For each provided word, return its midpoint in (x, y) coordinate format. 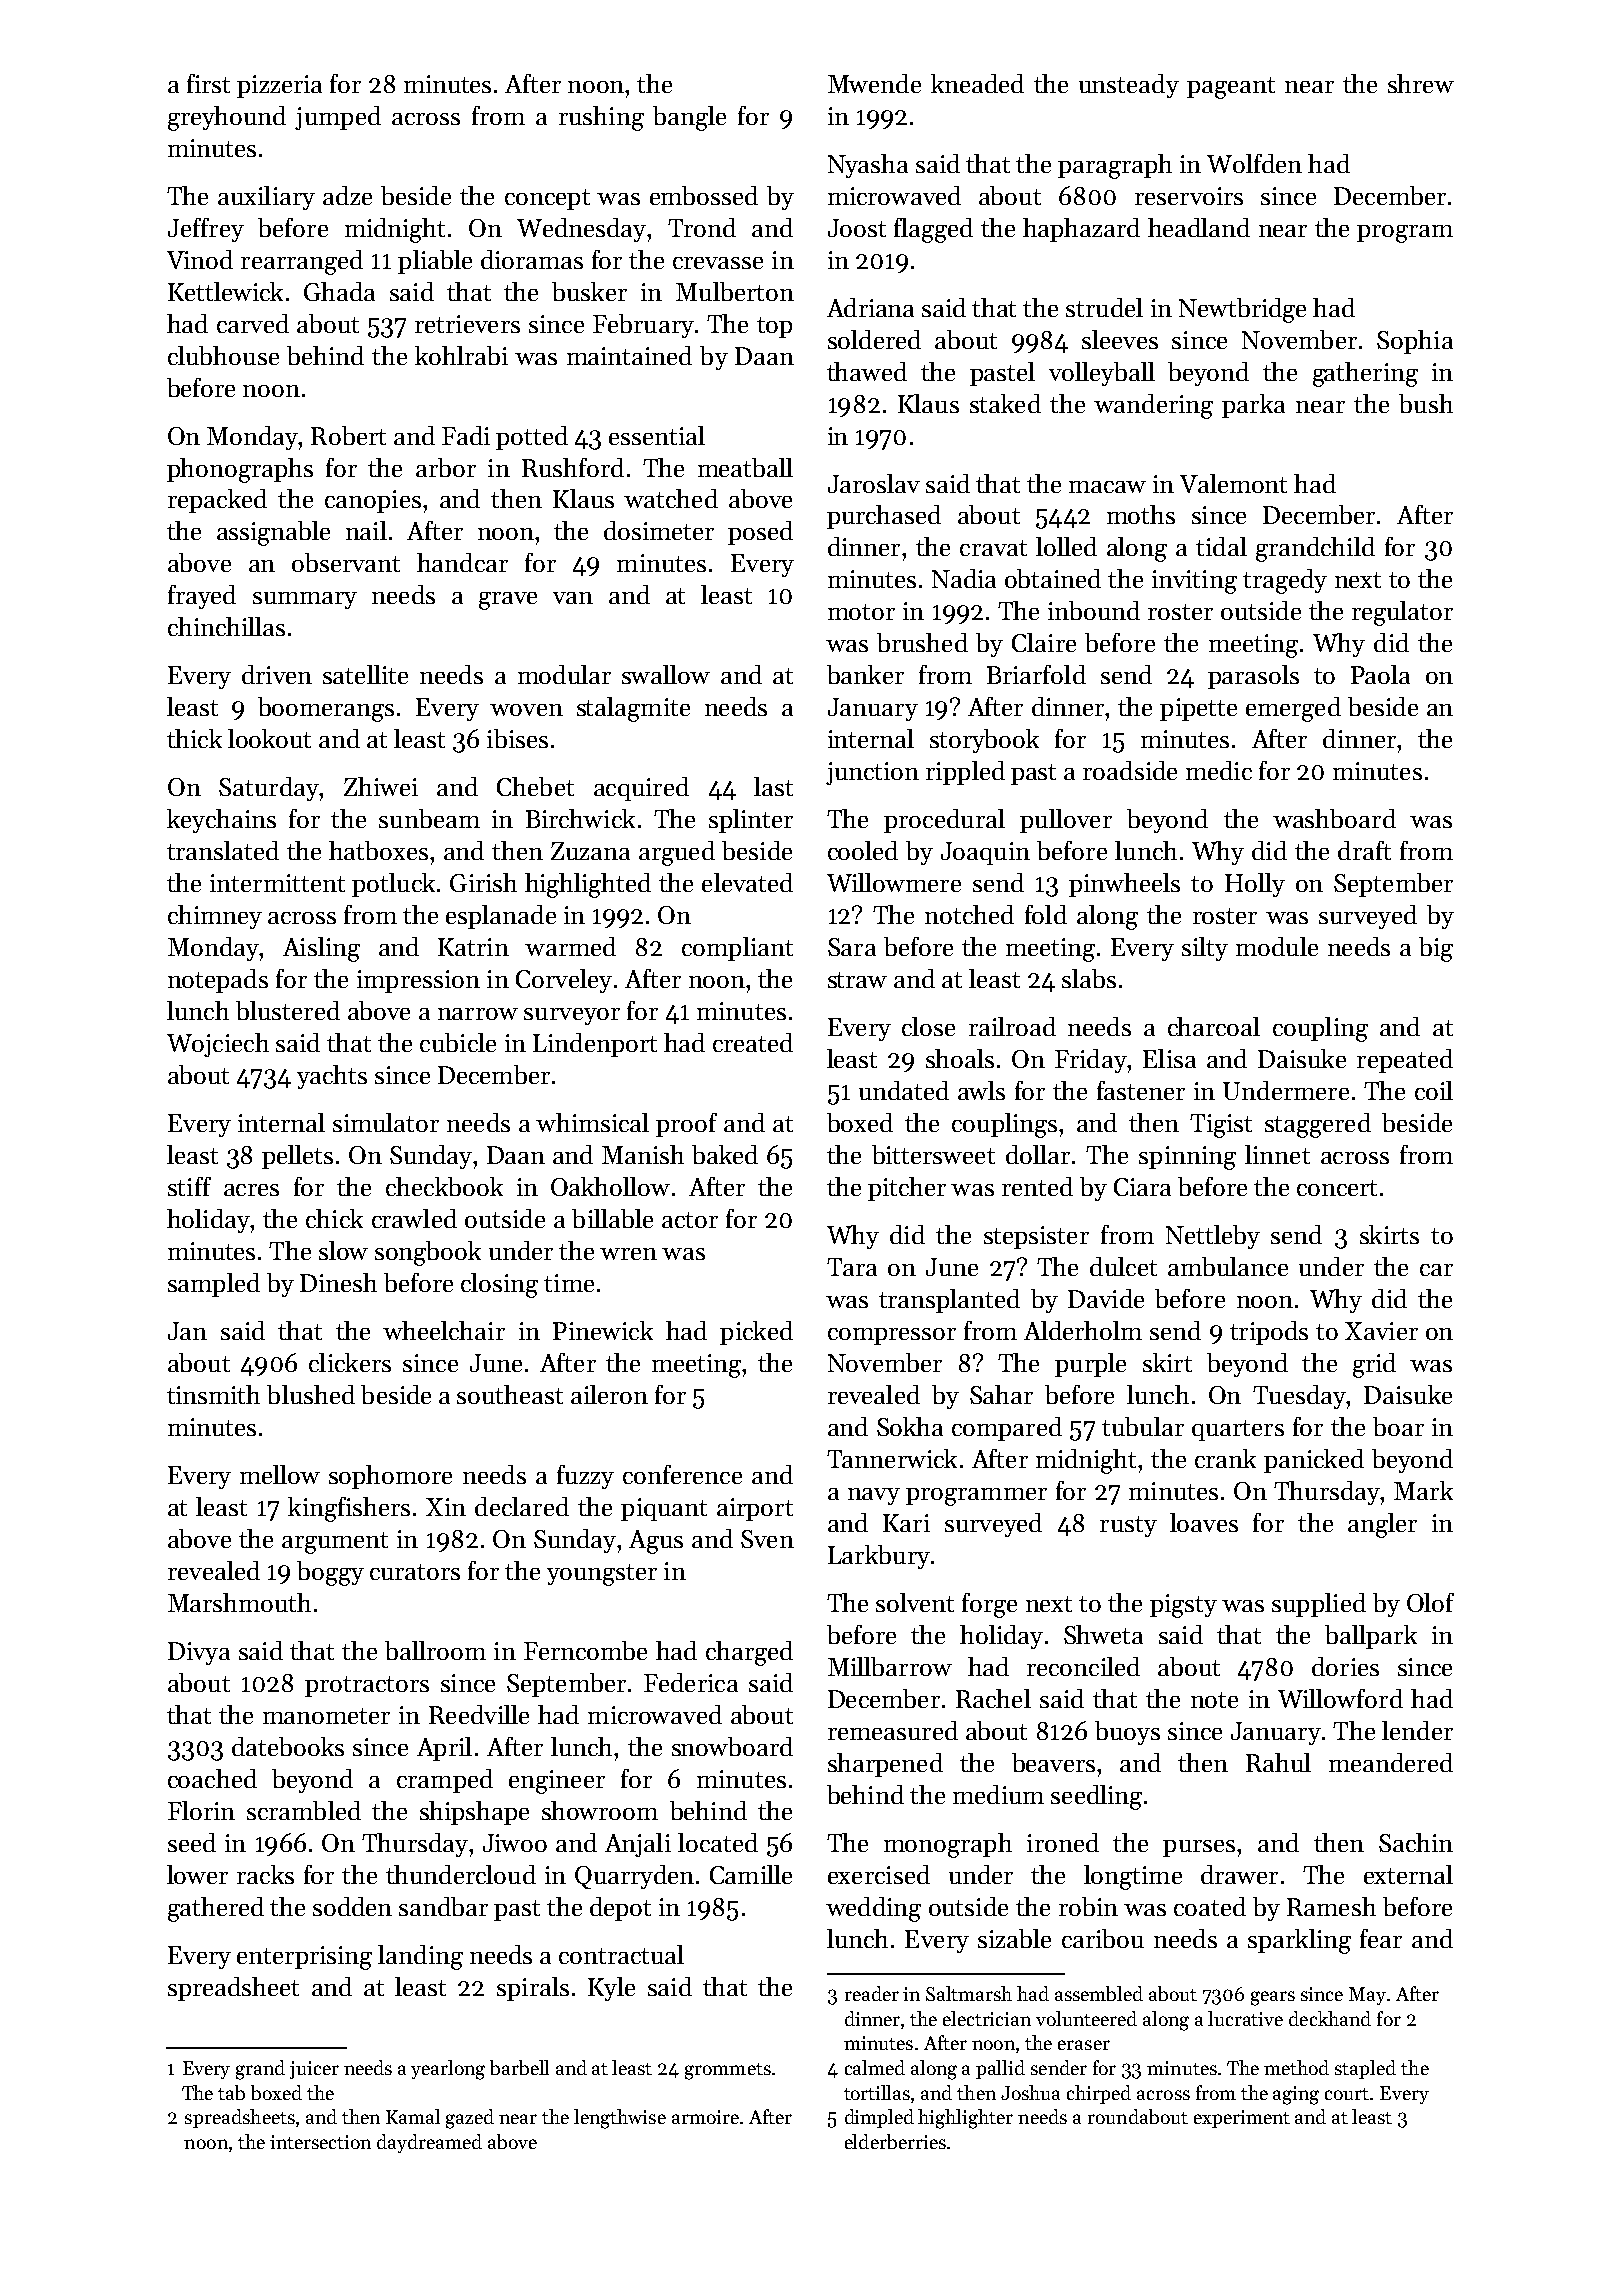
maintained (629, 355)
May (1367, 1996)
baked (725, 1154)
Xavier (1381, 1331)
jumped (338, 118)
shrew (1421, 83)
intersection (320, 2142)
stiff (189, 1186)
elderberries (895, 2141)
